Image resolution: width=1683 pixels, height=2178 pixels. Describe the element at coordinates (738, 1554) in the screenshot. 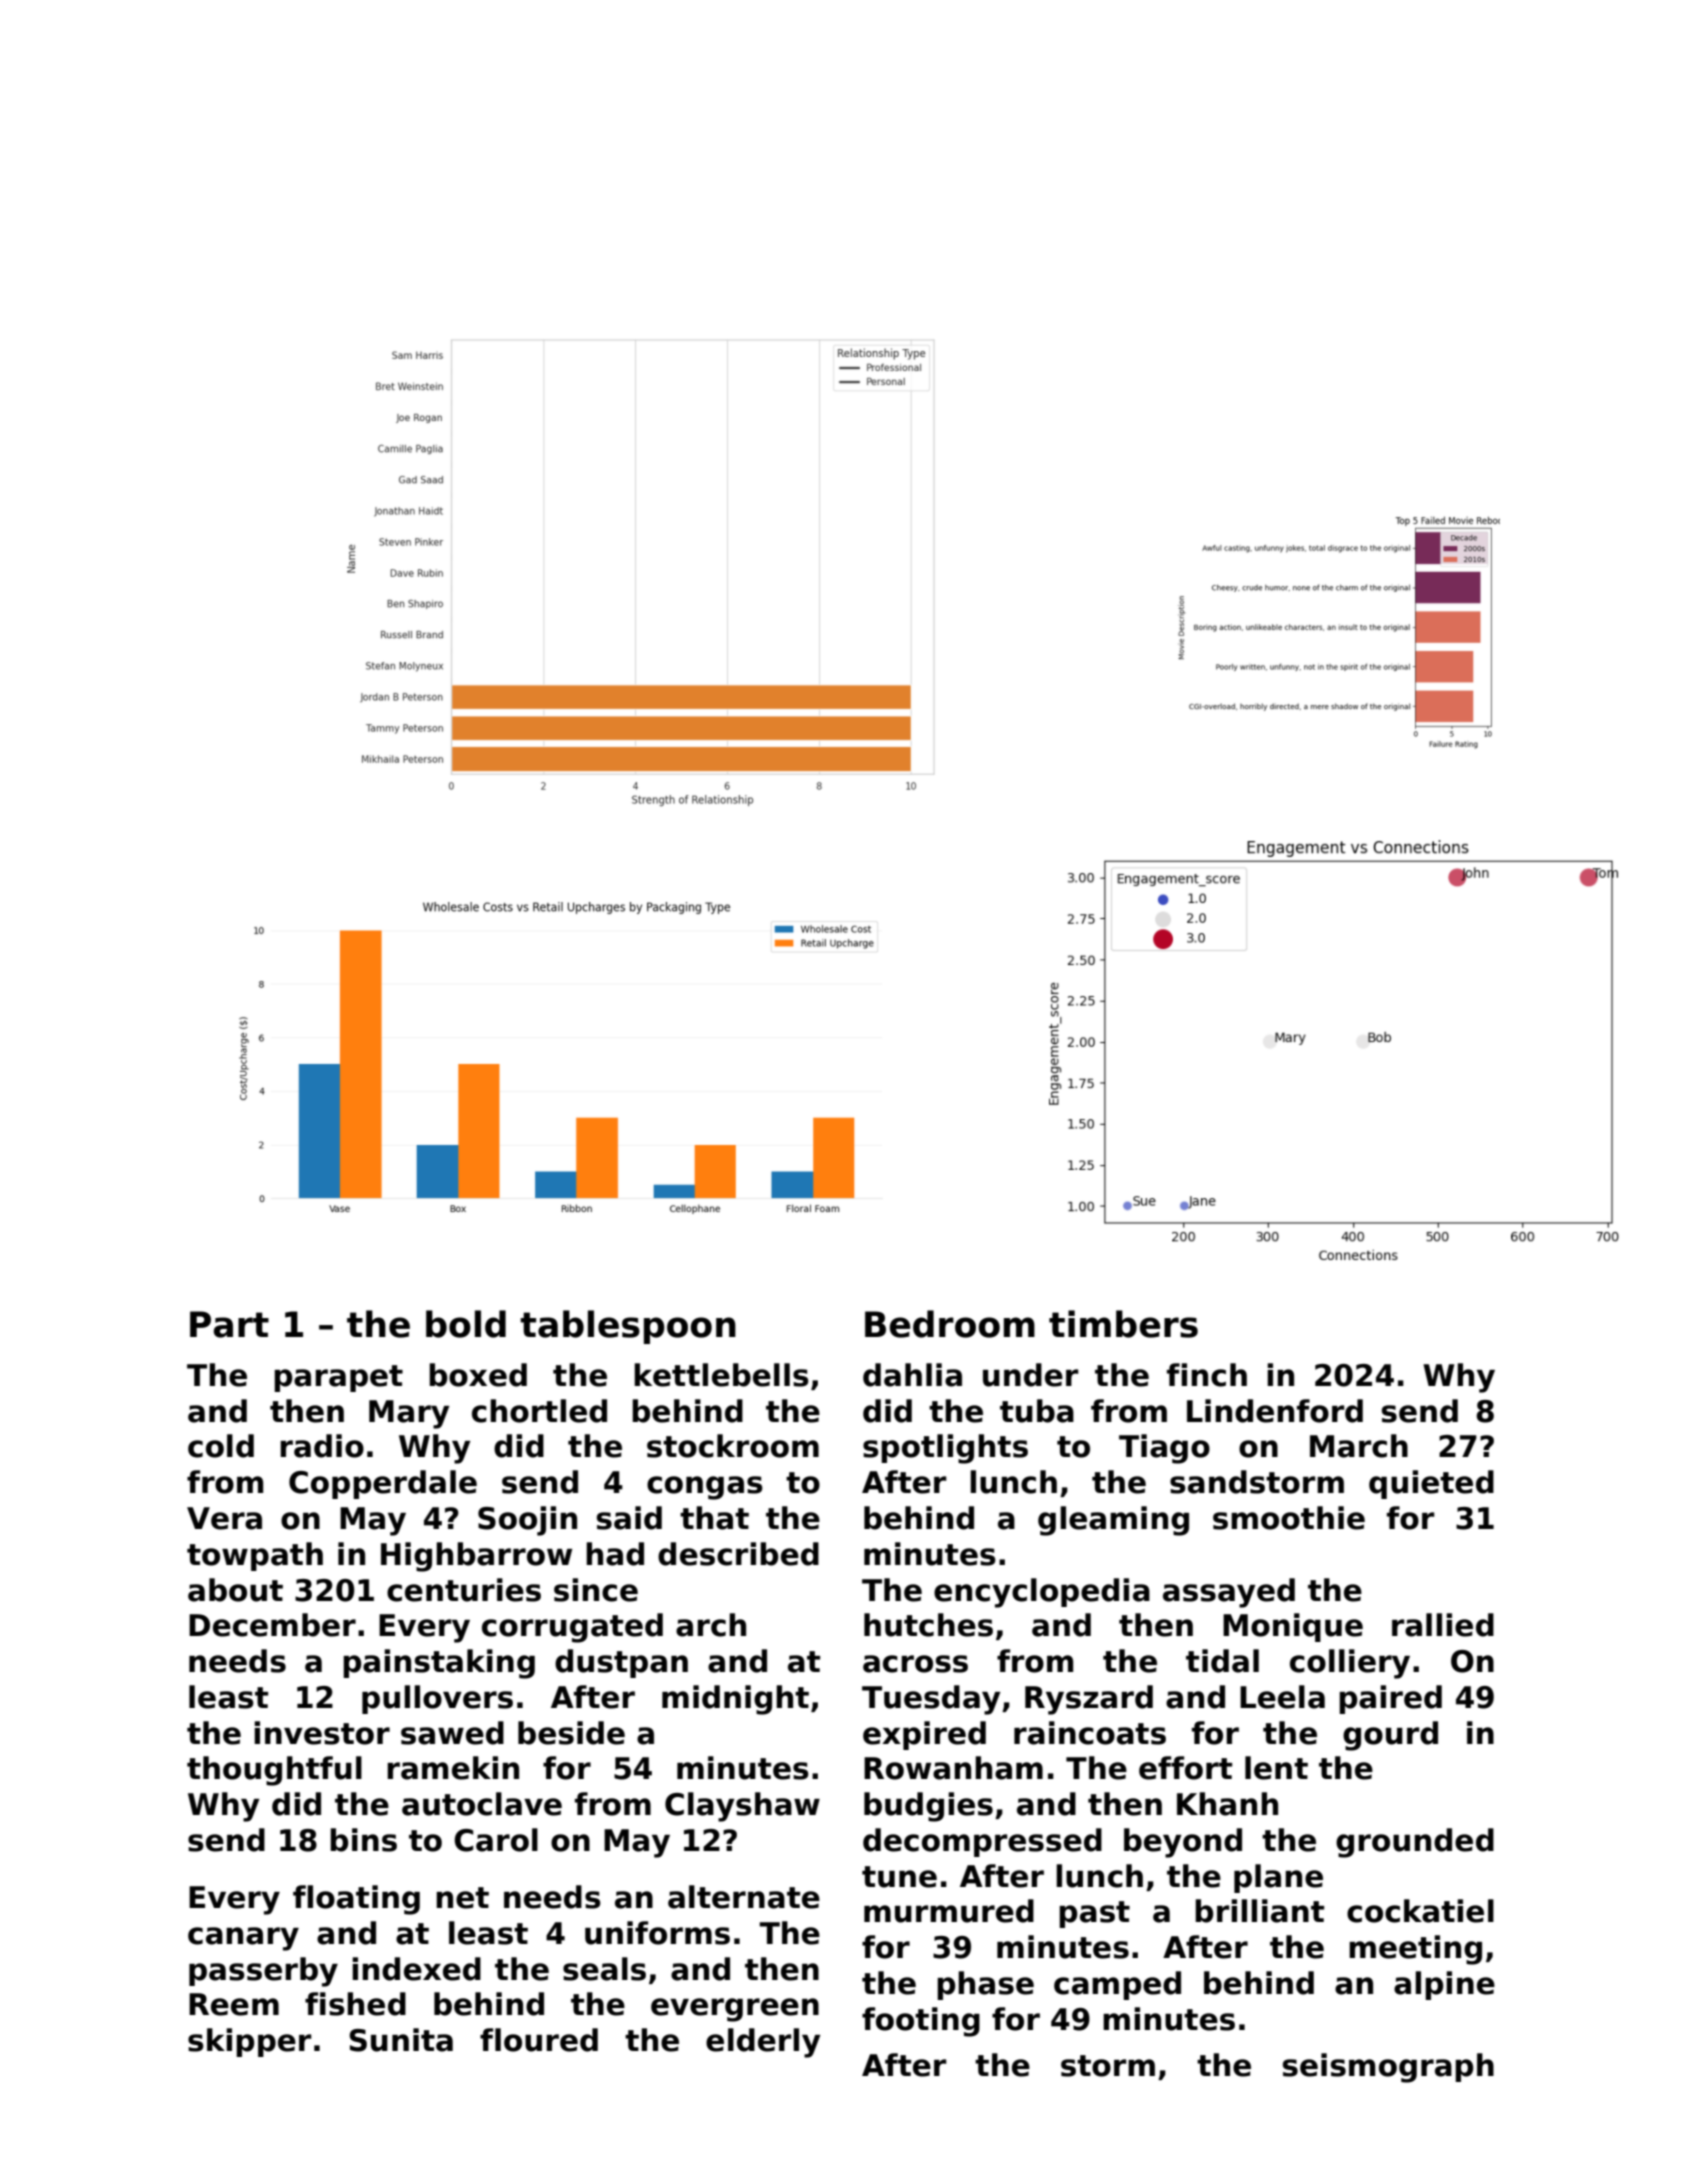

I see `described` at that location.
